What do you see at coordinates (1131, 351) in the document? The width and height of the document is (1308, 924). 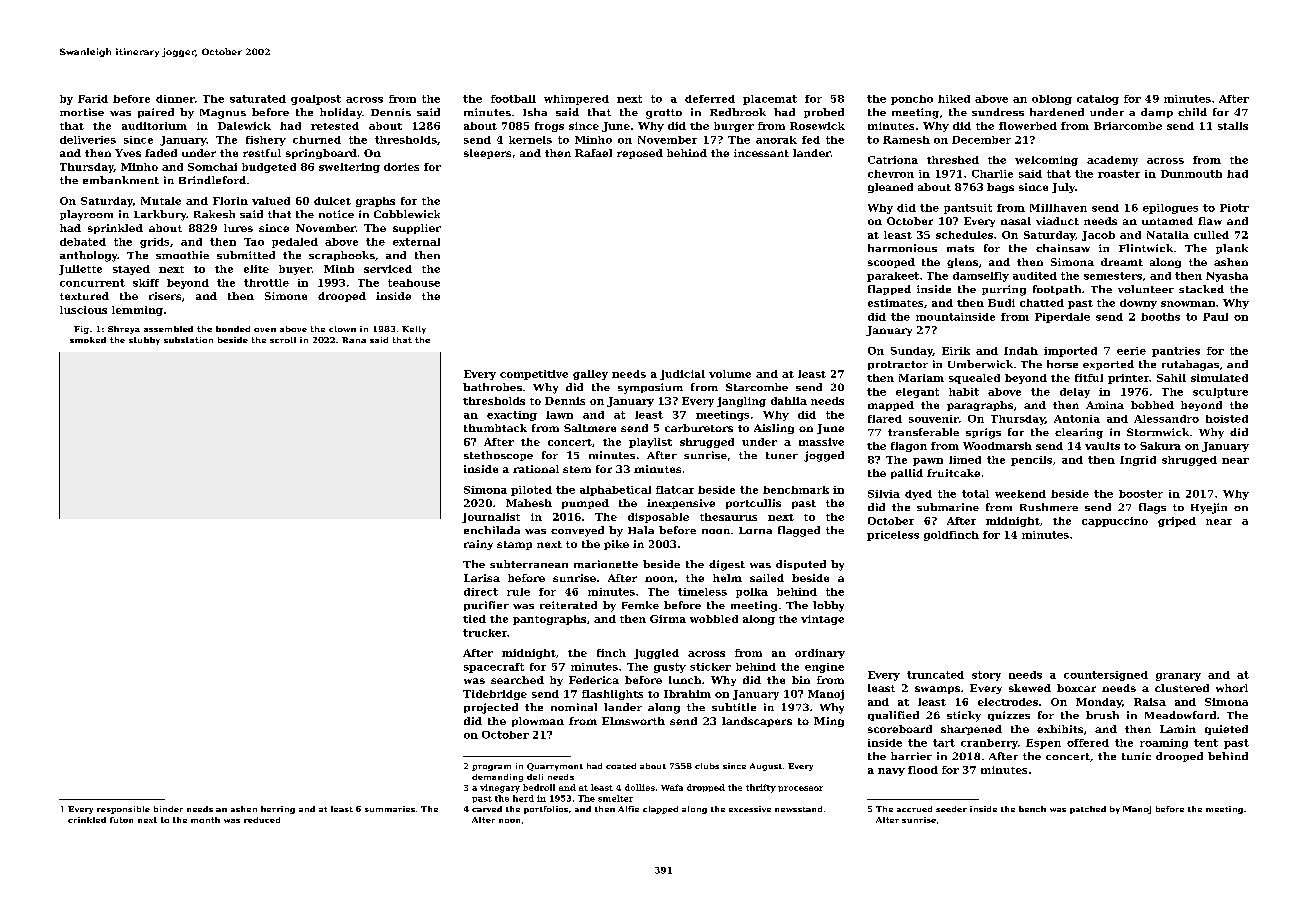 I see `eerie` at bounding box center [1131, 351].
